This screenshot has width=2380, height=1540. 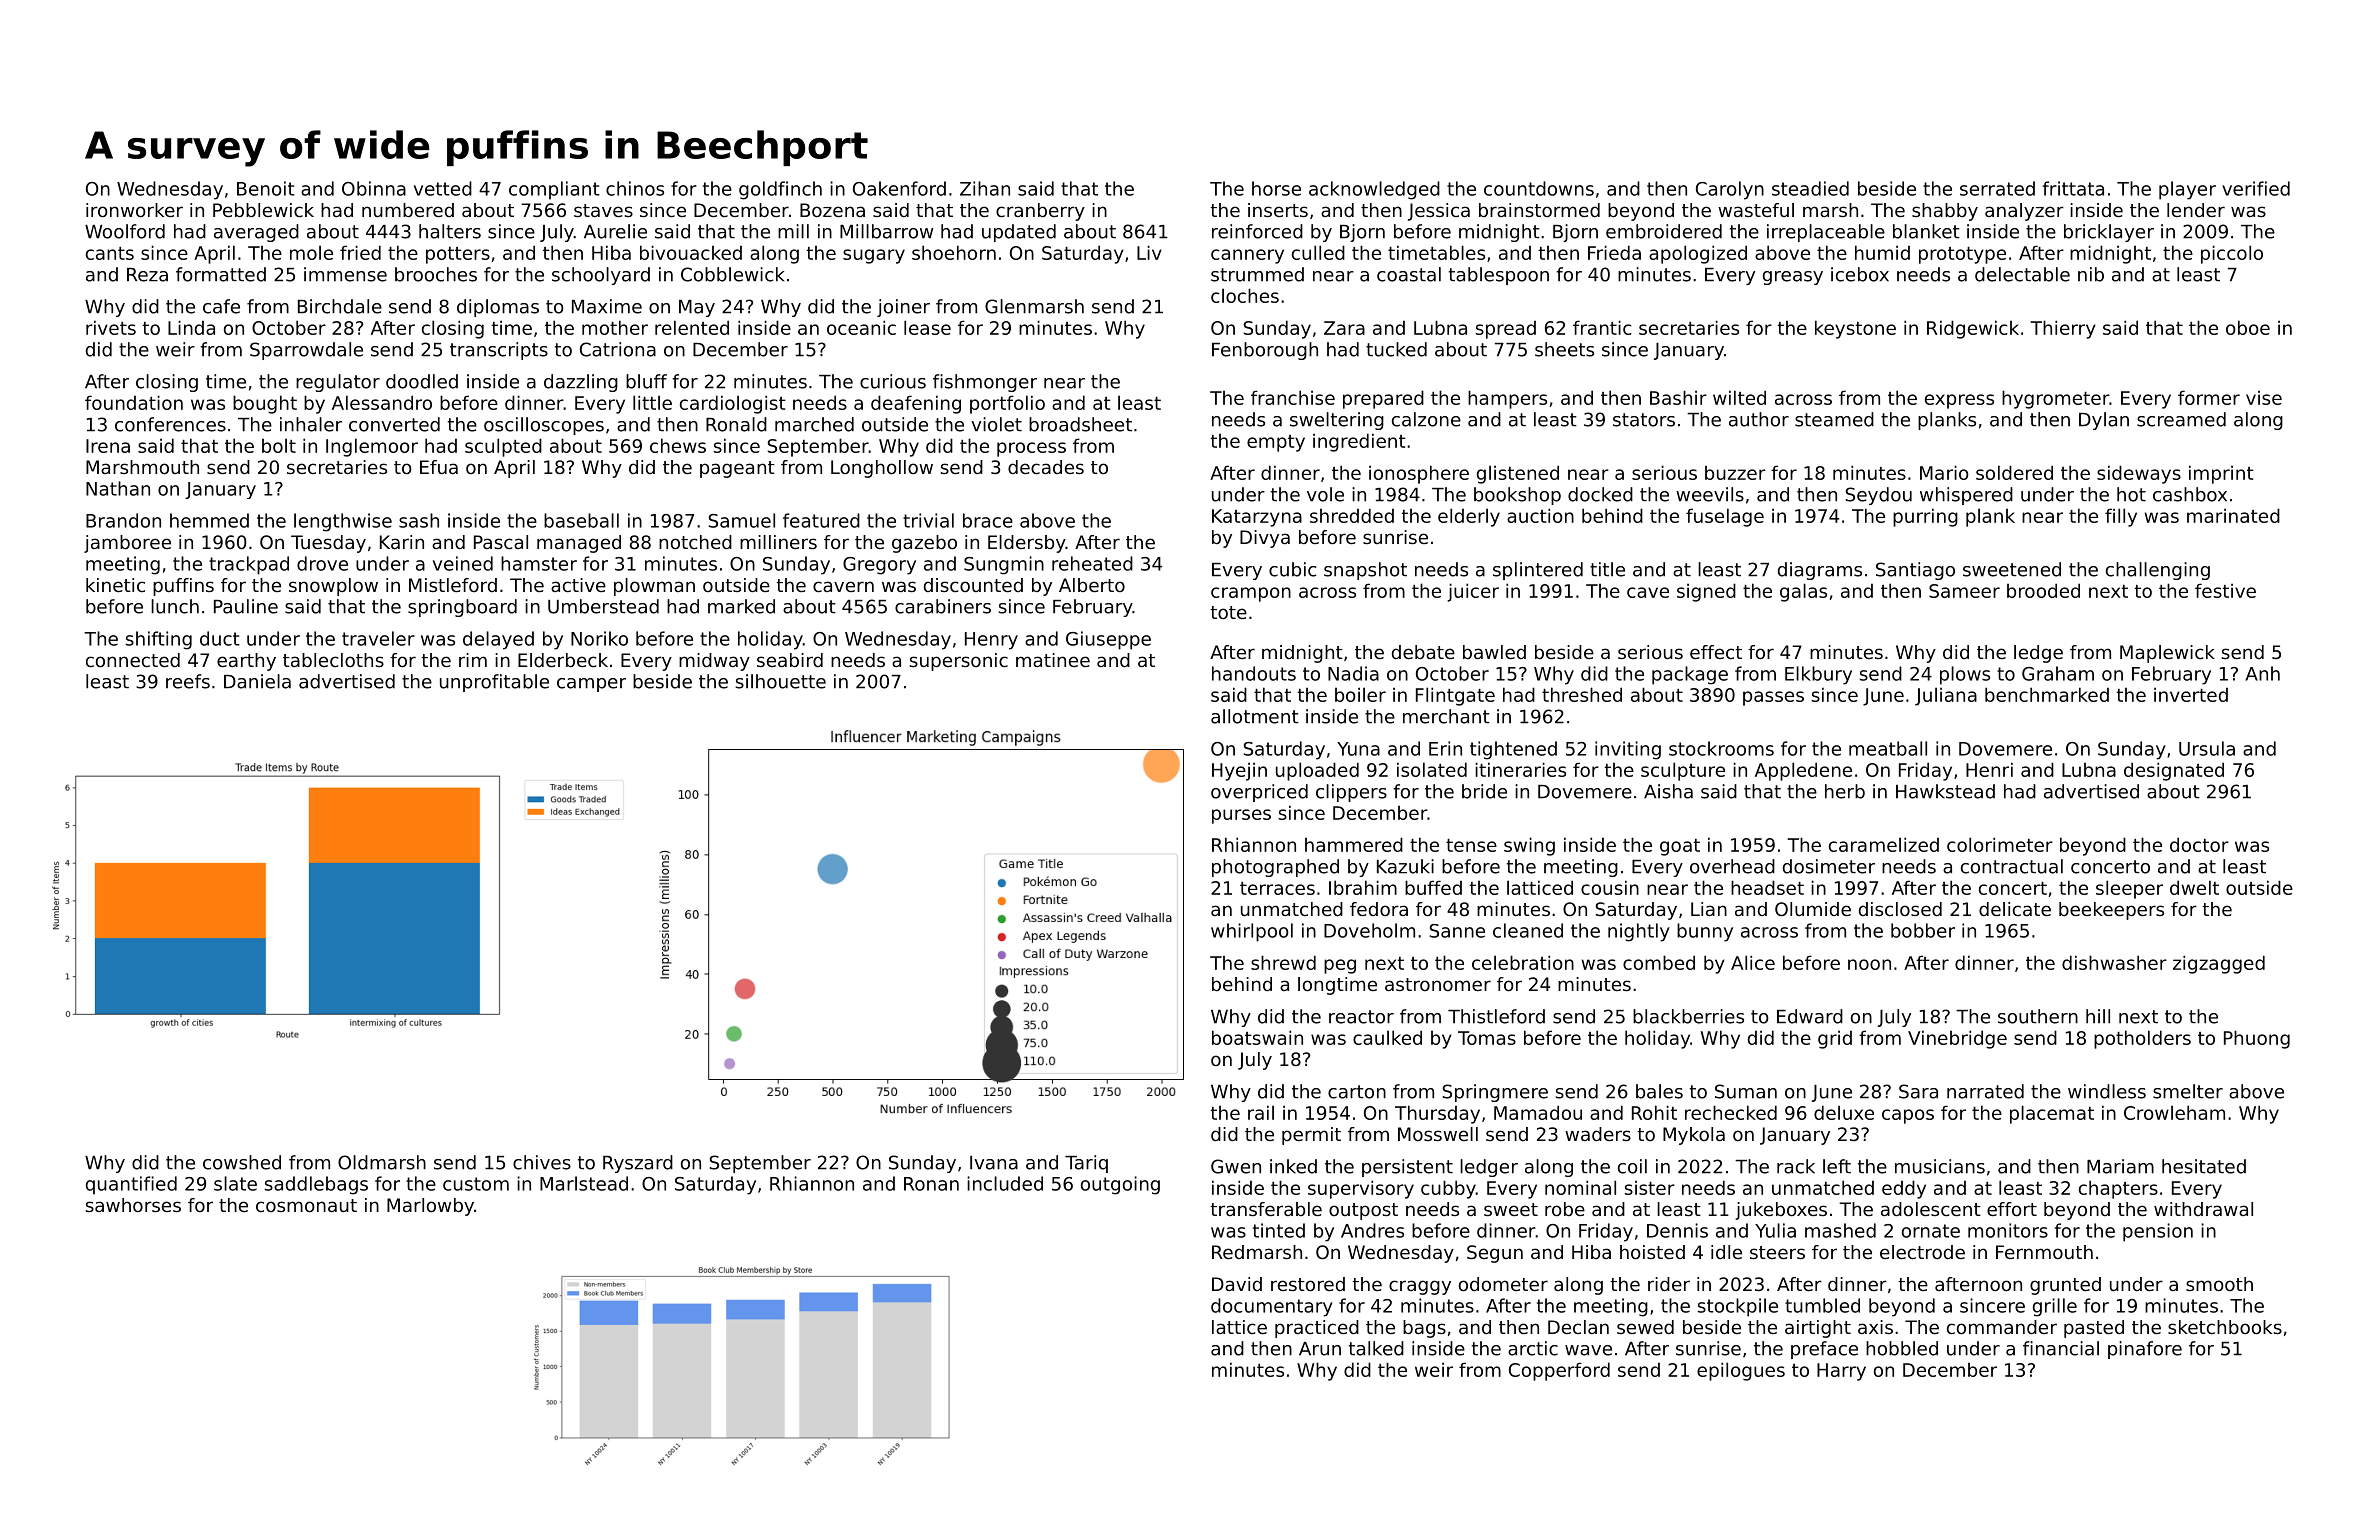 I want to click on galas, so click(x=1803, y=592).
